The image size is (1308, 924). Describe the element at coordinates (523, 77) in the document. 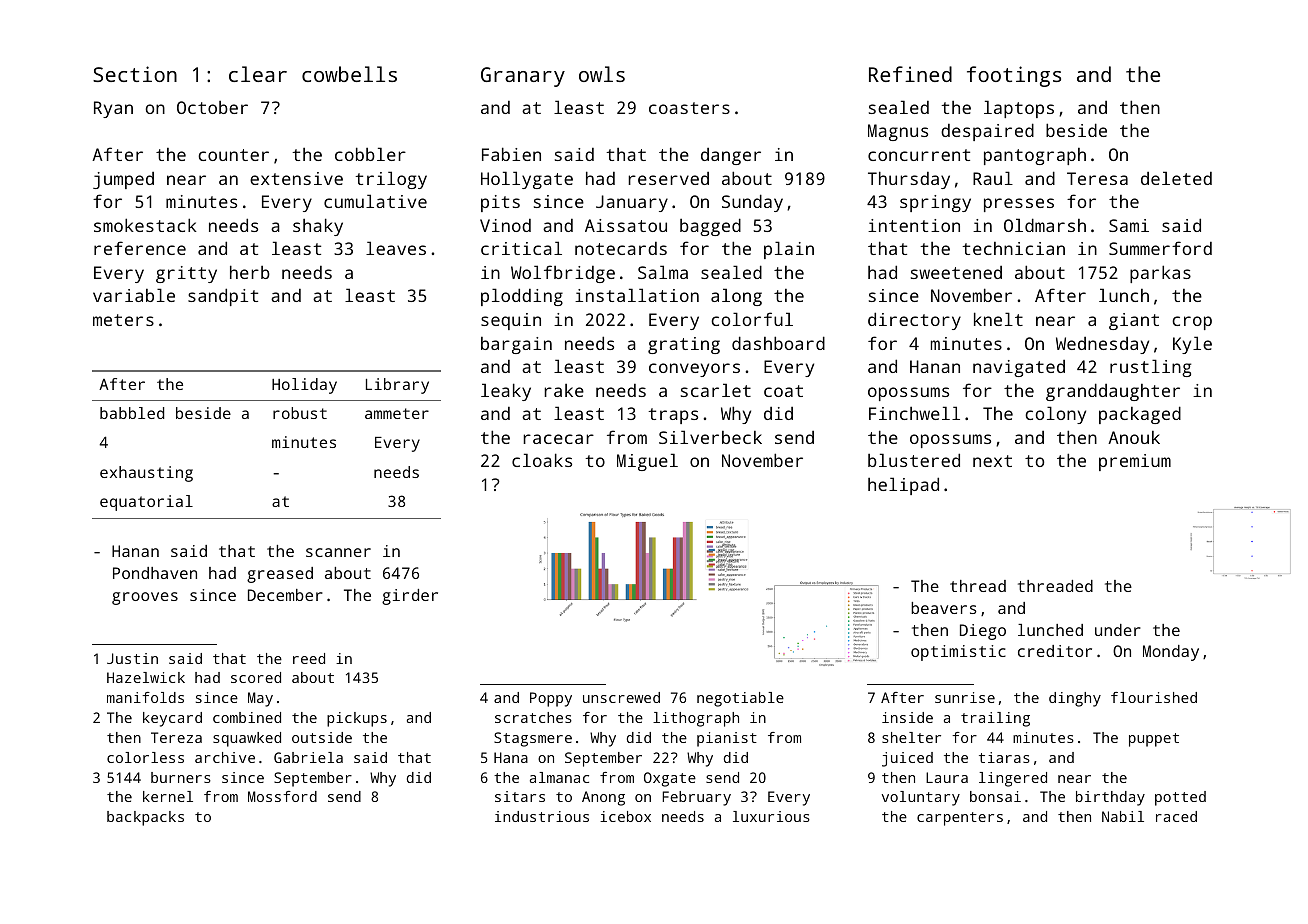

I see `Granary` at that location.
